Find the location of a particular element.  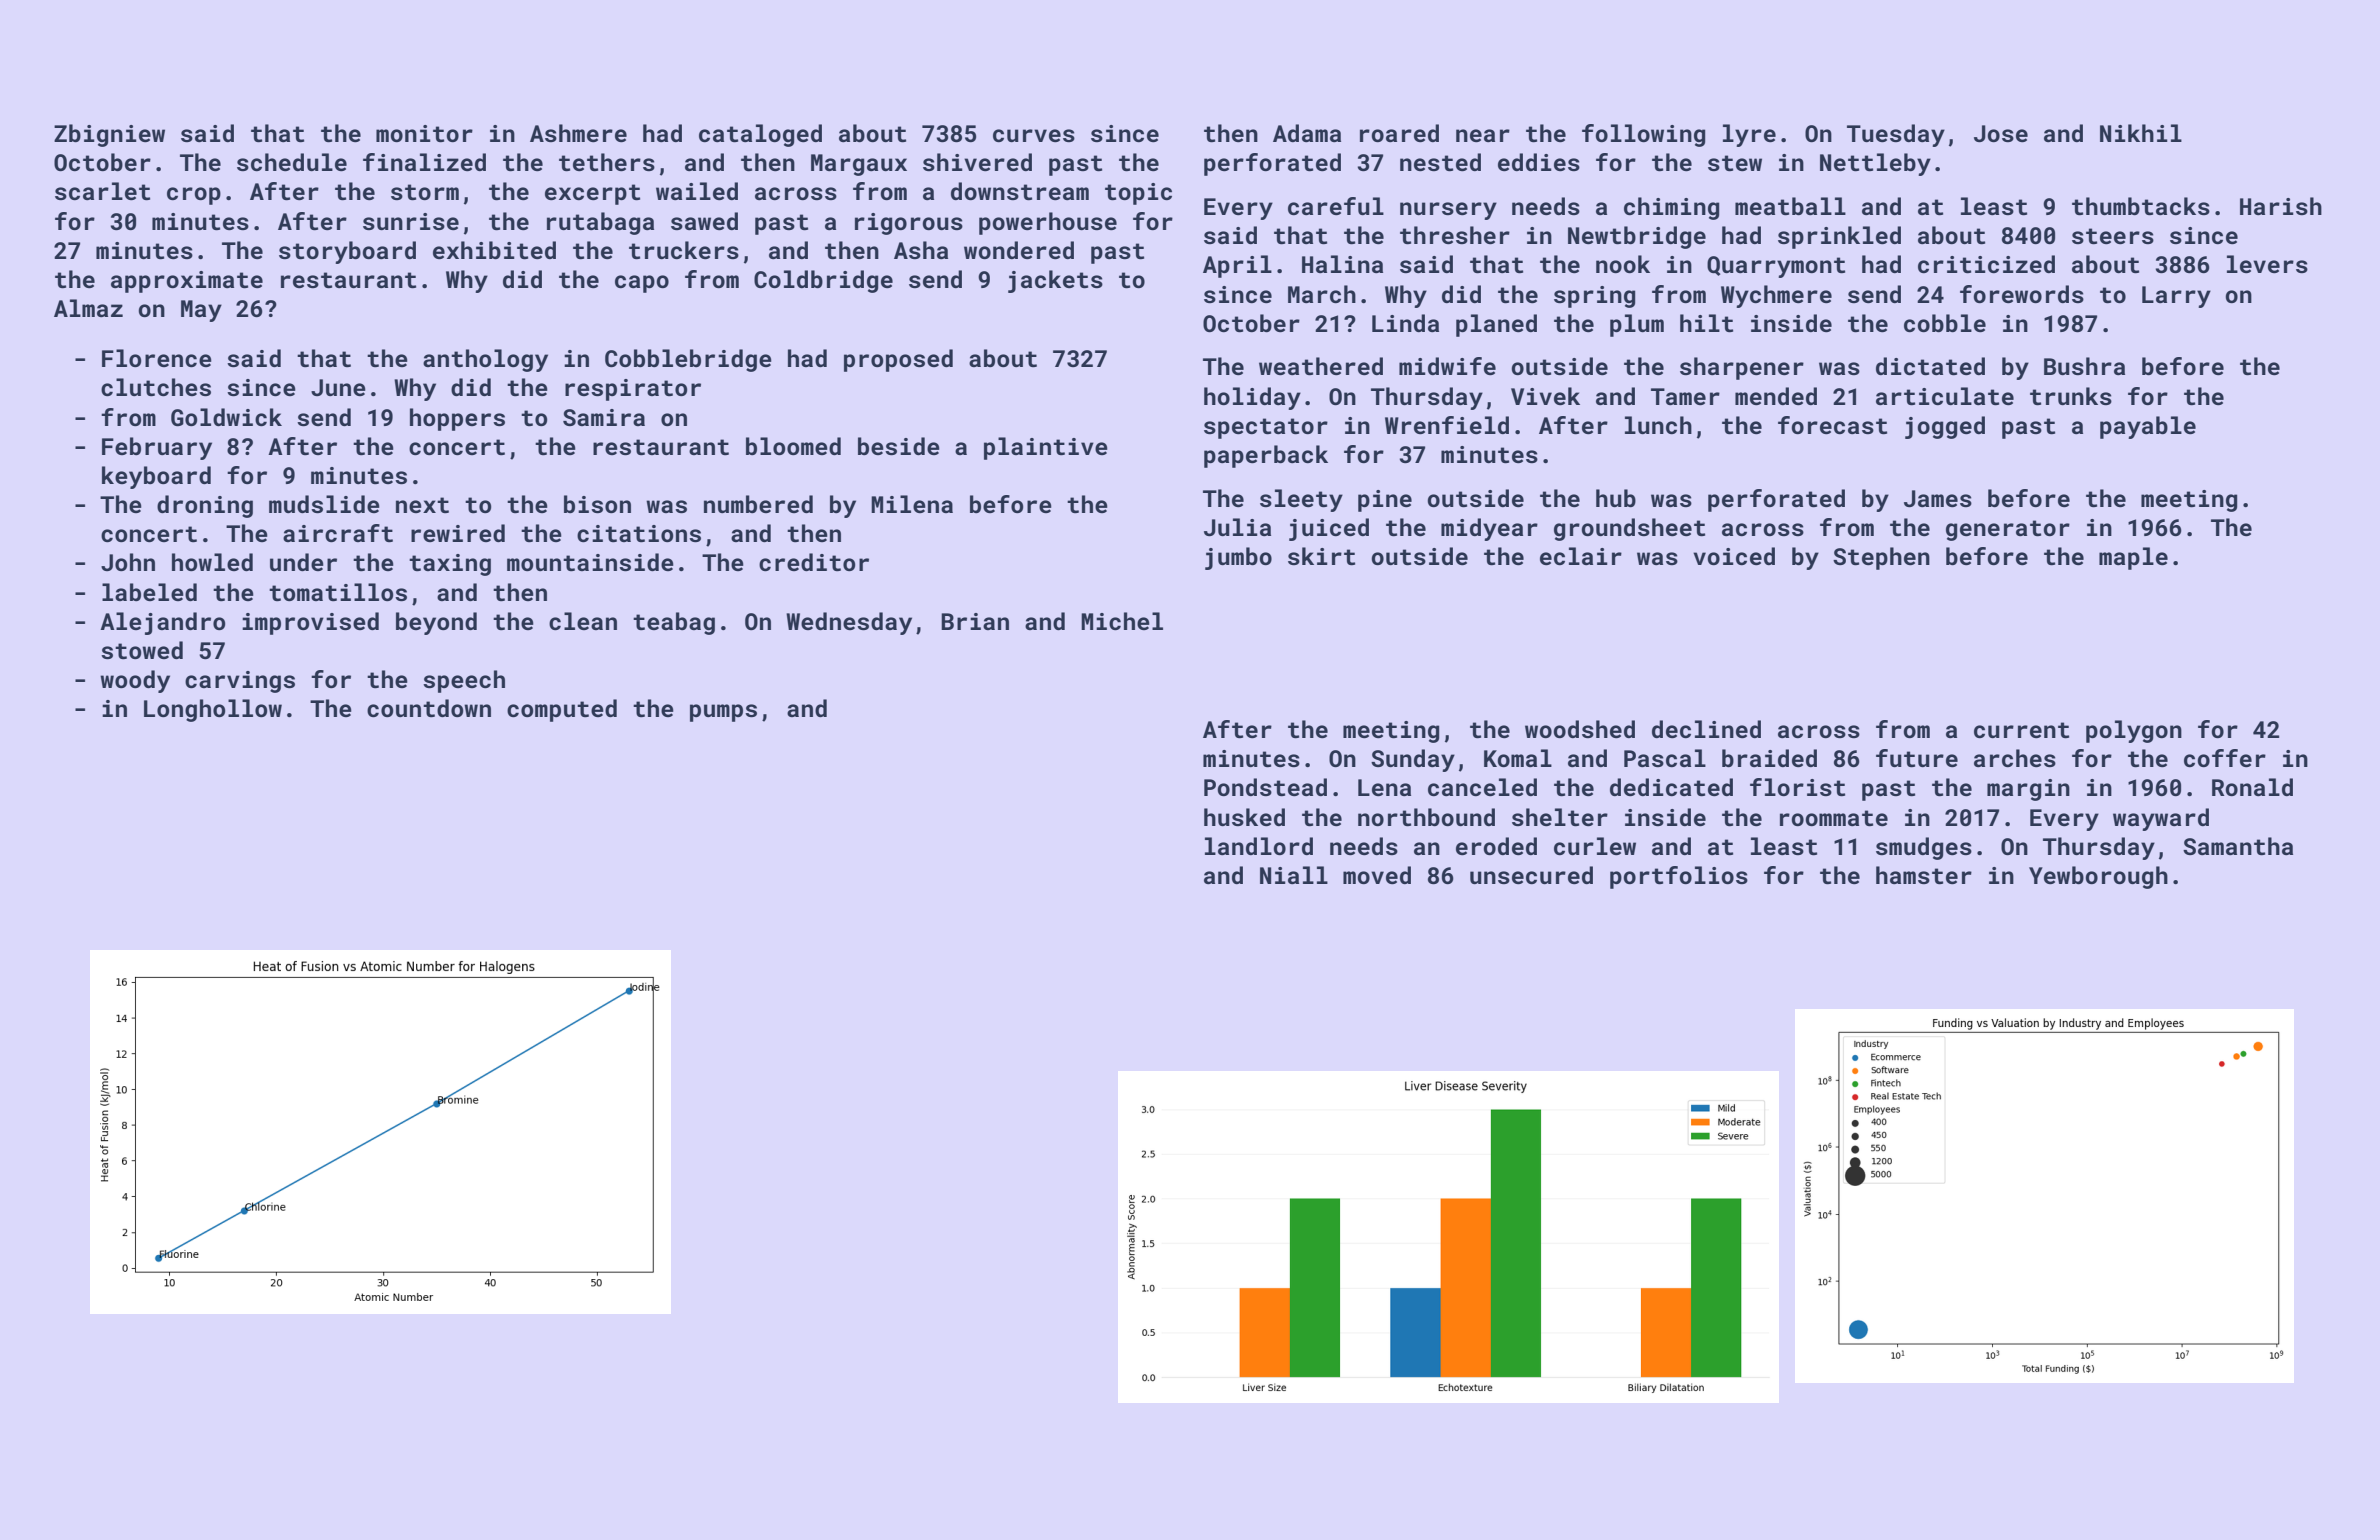

forewords is located at coordinates (2022, 294).
